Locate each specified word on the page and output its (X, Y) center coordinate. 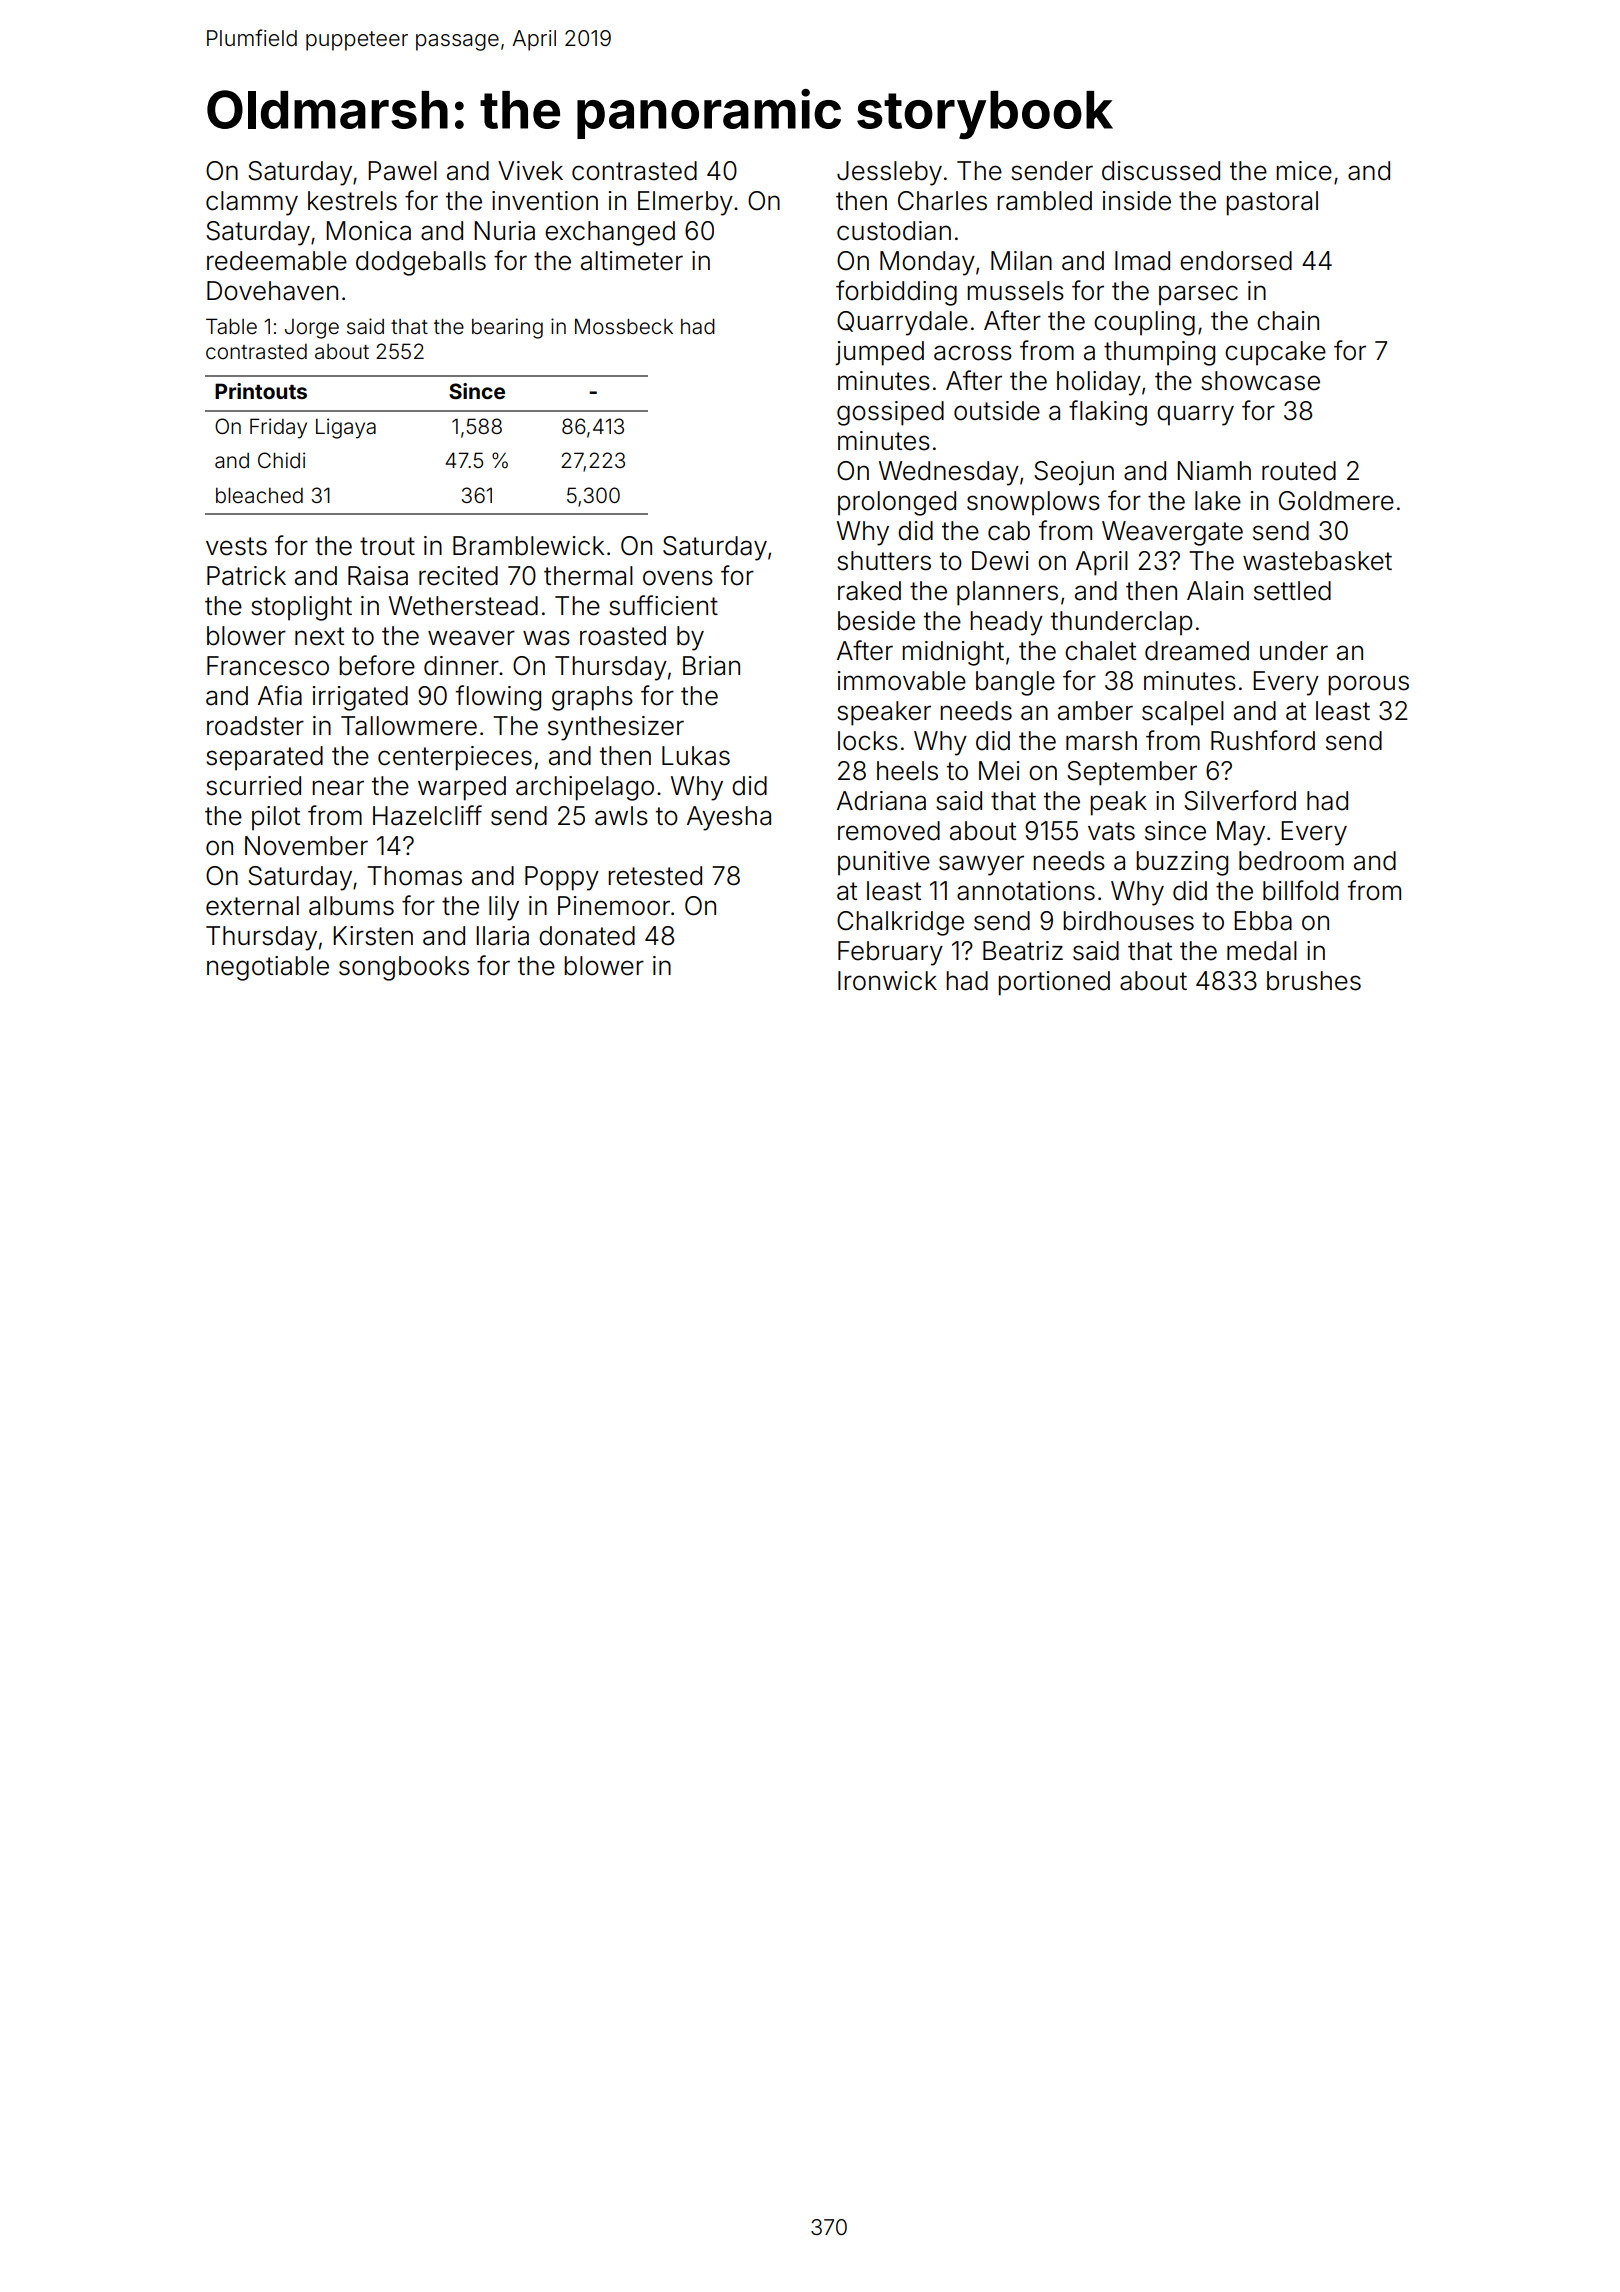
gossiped (890, 413)
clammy (252, 203)
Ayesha (729, 818)
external (252, 906)
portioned (1054, 983)
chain (1288, 321)
